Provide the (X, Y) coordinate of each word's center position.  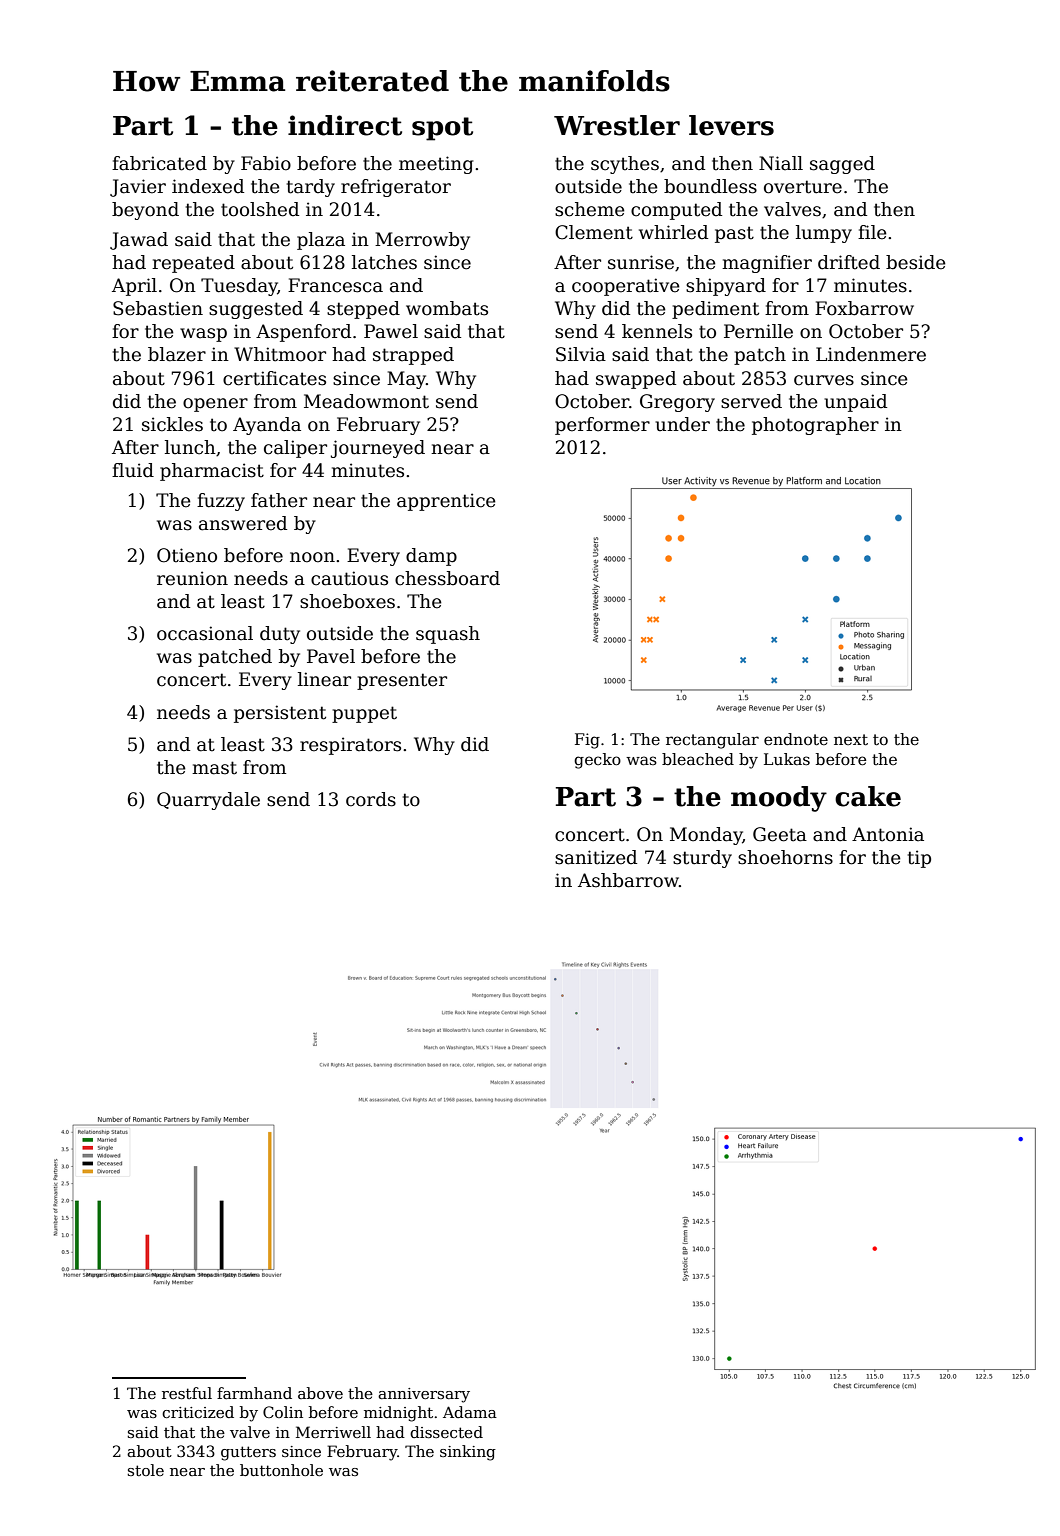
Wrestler (617, 125)
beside (916, 262)
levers (731, 125)
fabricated (159, 163)
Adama (470, 1412)
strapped (413, 356)
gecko (597, 761)
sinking (468, 1453)
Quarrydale (208, 801)
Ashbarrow (628, 880)
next (851, 740)
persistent (280, 714)
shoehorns (785, 857)
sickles (172, 424)
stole (146, 1470)
